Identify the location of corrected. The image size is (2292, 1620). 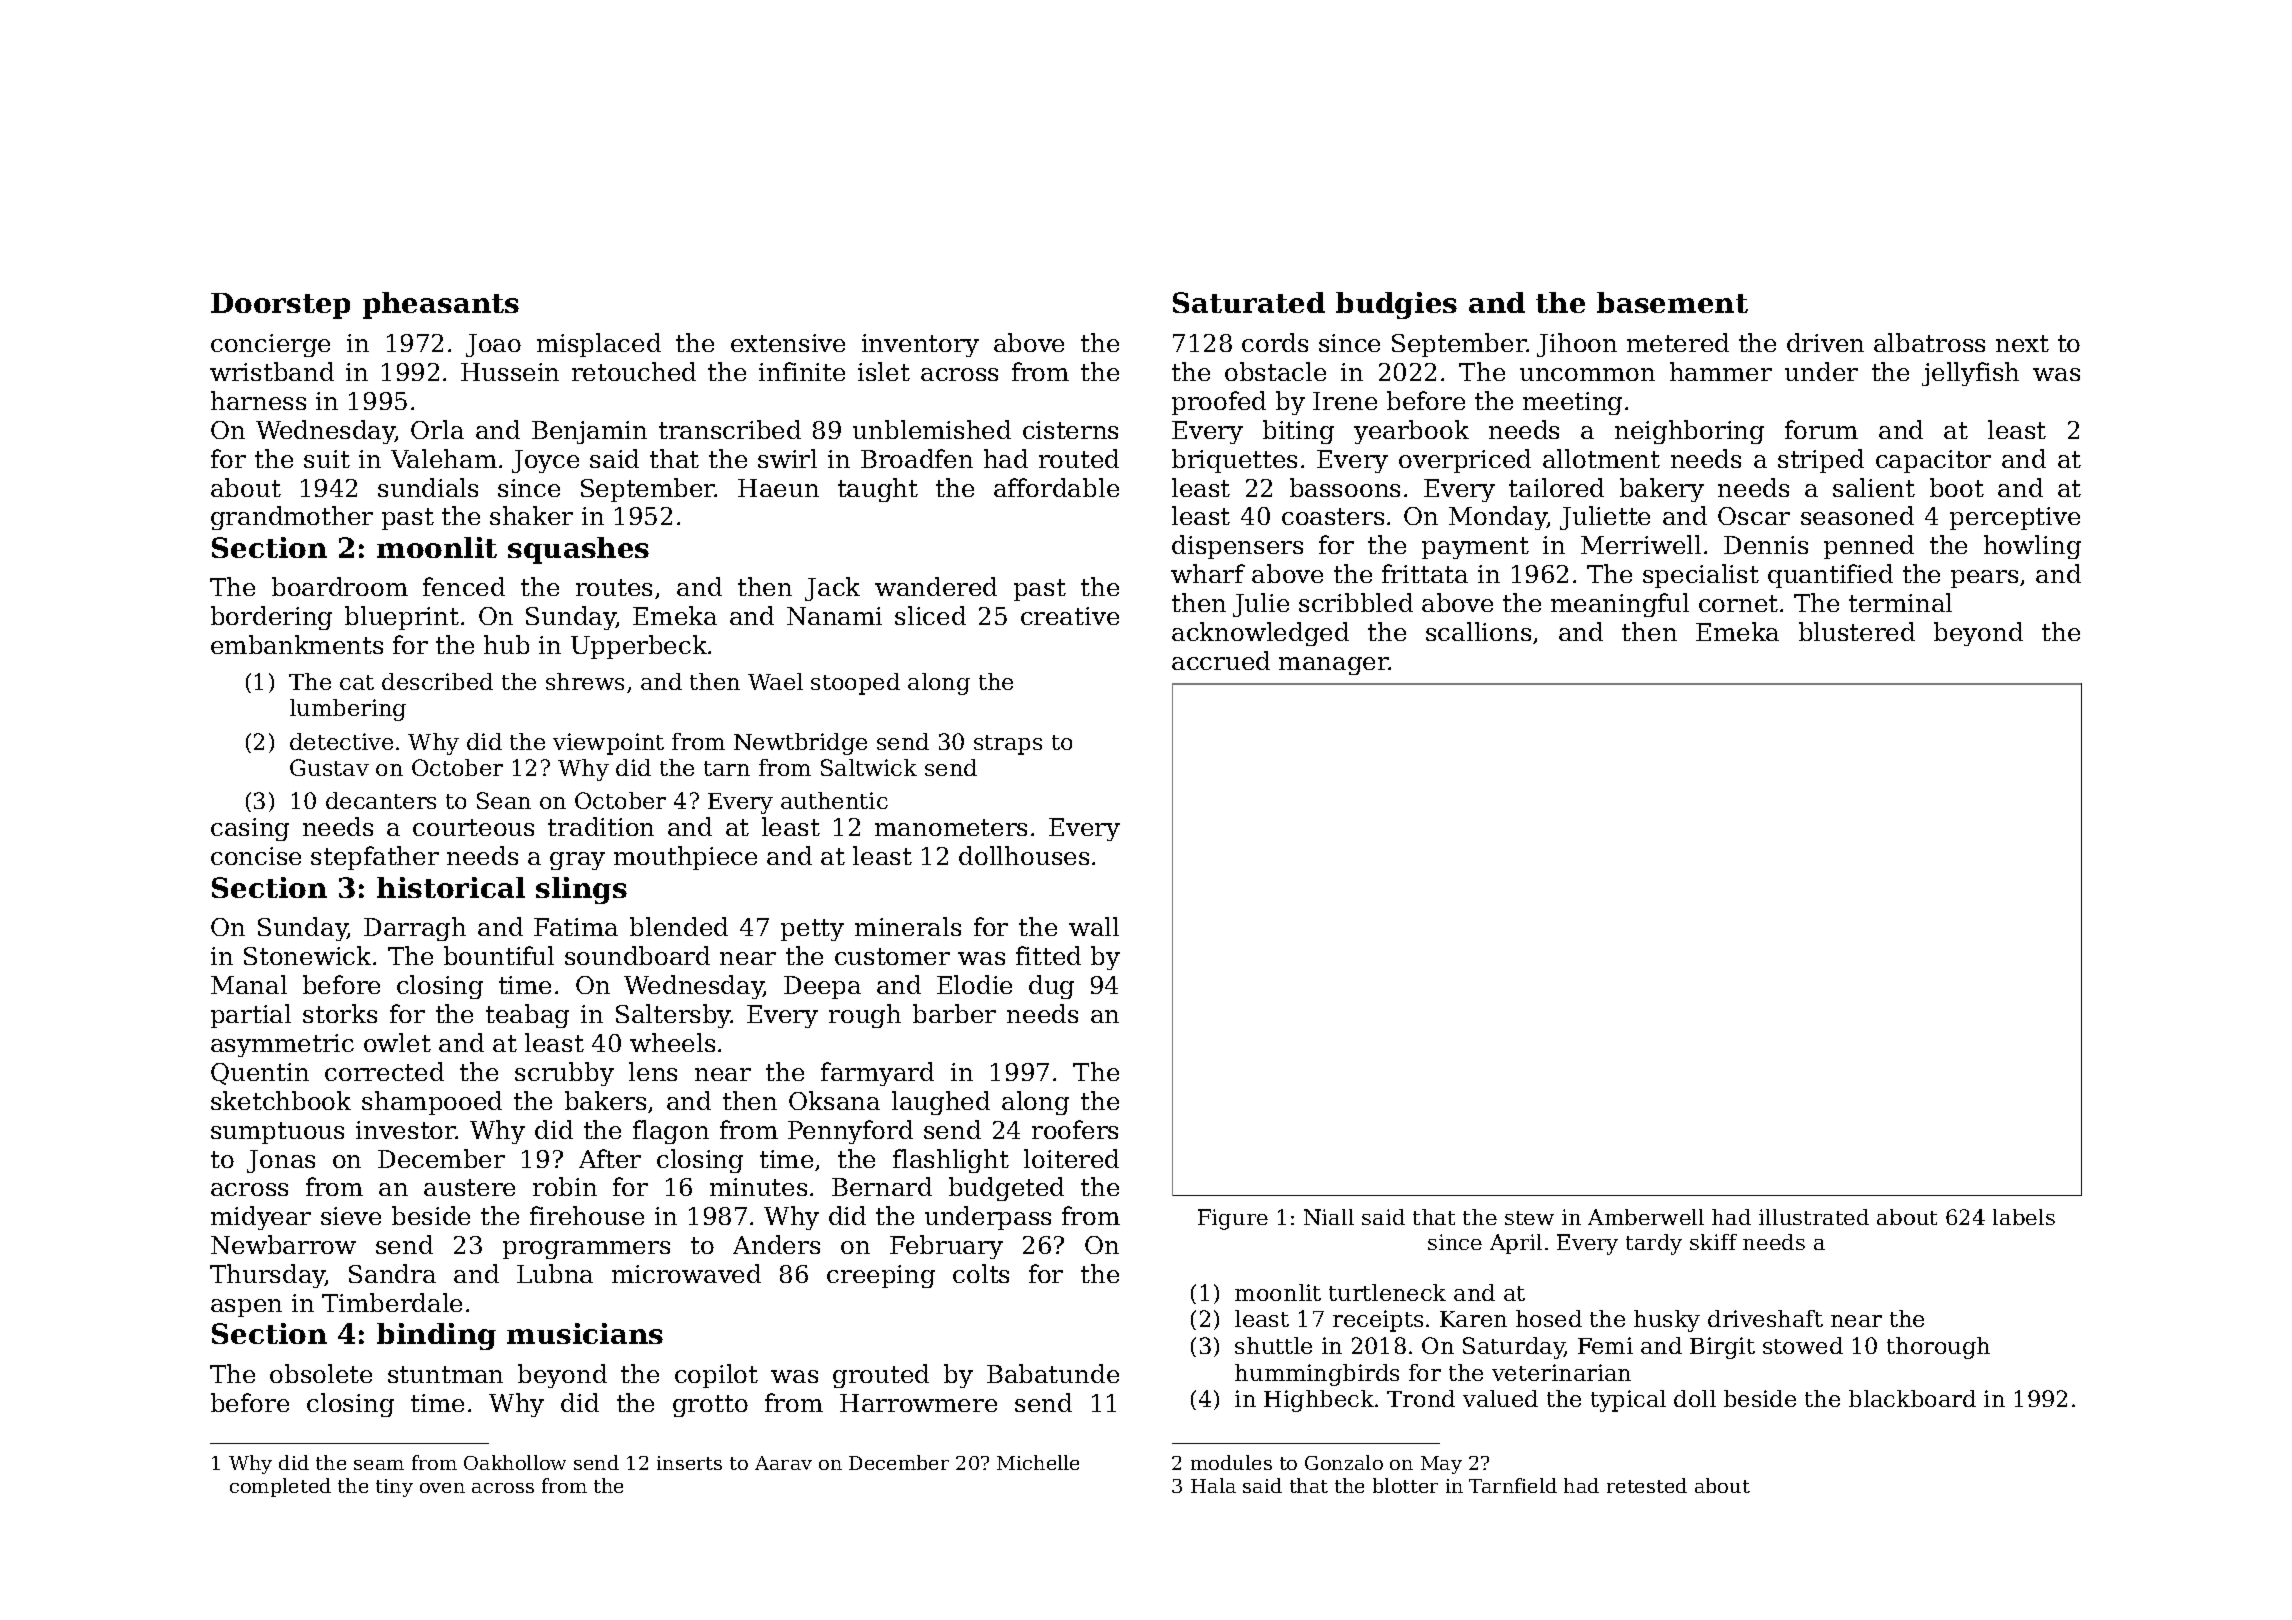
(384, 1071).
